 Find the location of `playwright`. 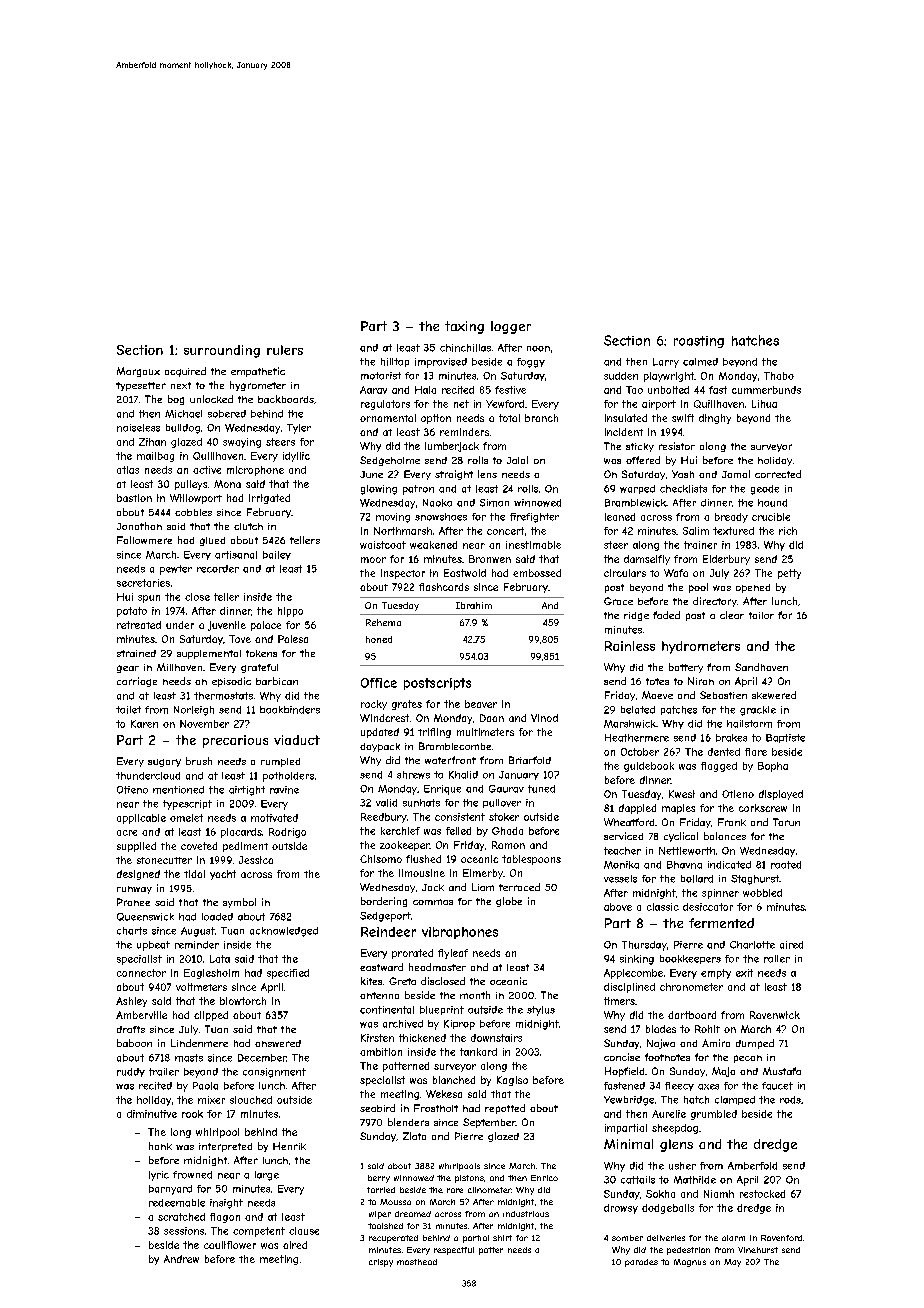

playwright is located at coordinates (669, 377).
